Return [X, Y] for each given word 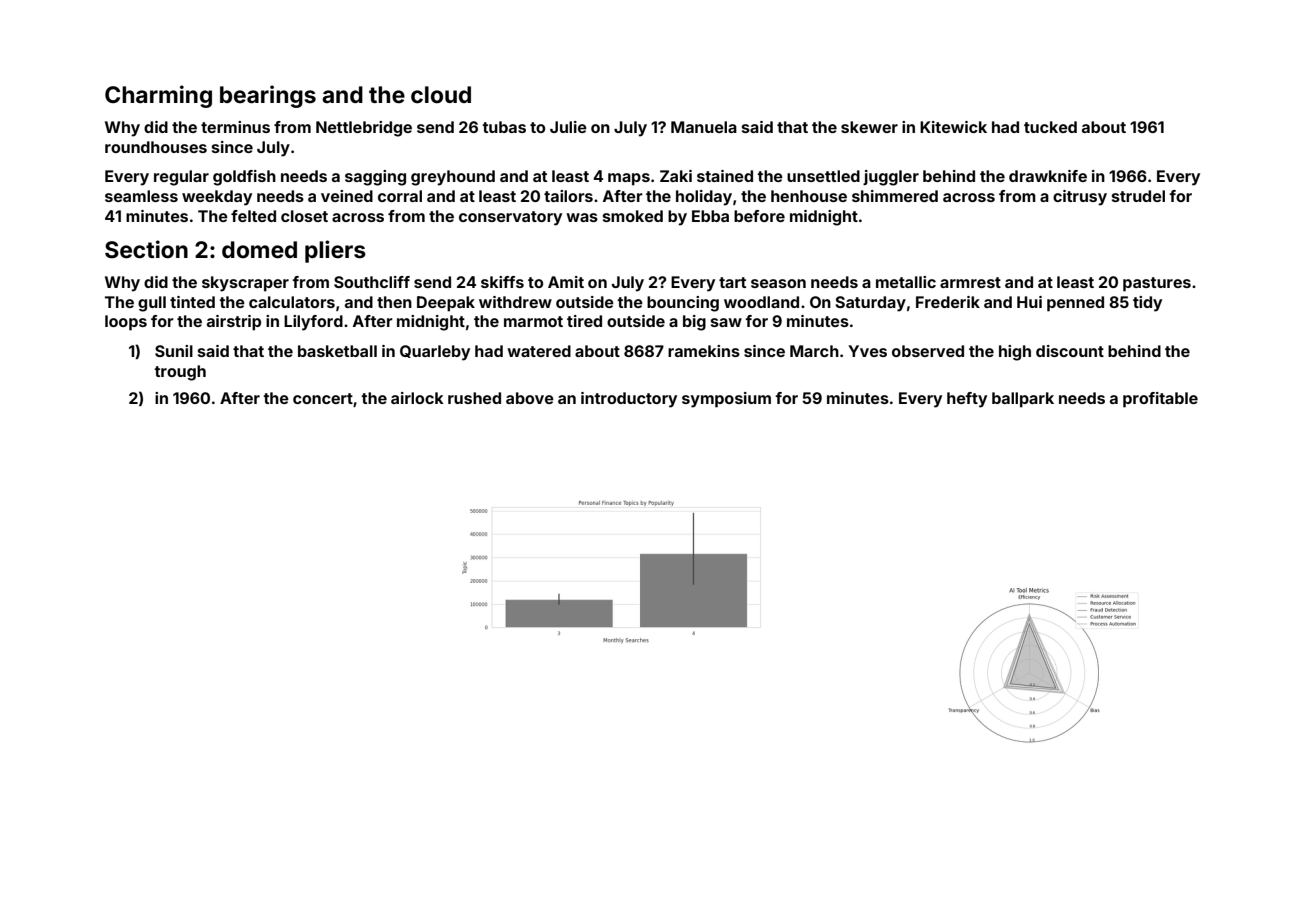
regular [181, 178]
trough [180, 373]
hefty [967, 400]
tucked [1050, 127]
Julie [568, 127]
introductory [629, 400]
